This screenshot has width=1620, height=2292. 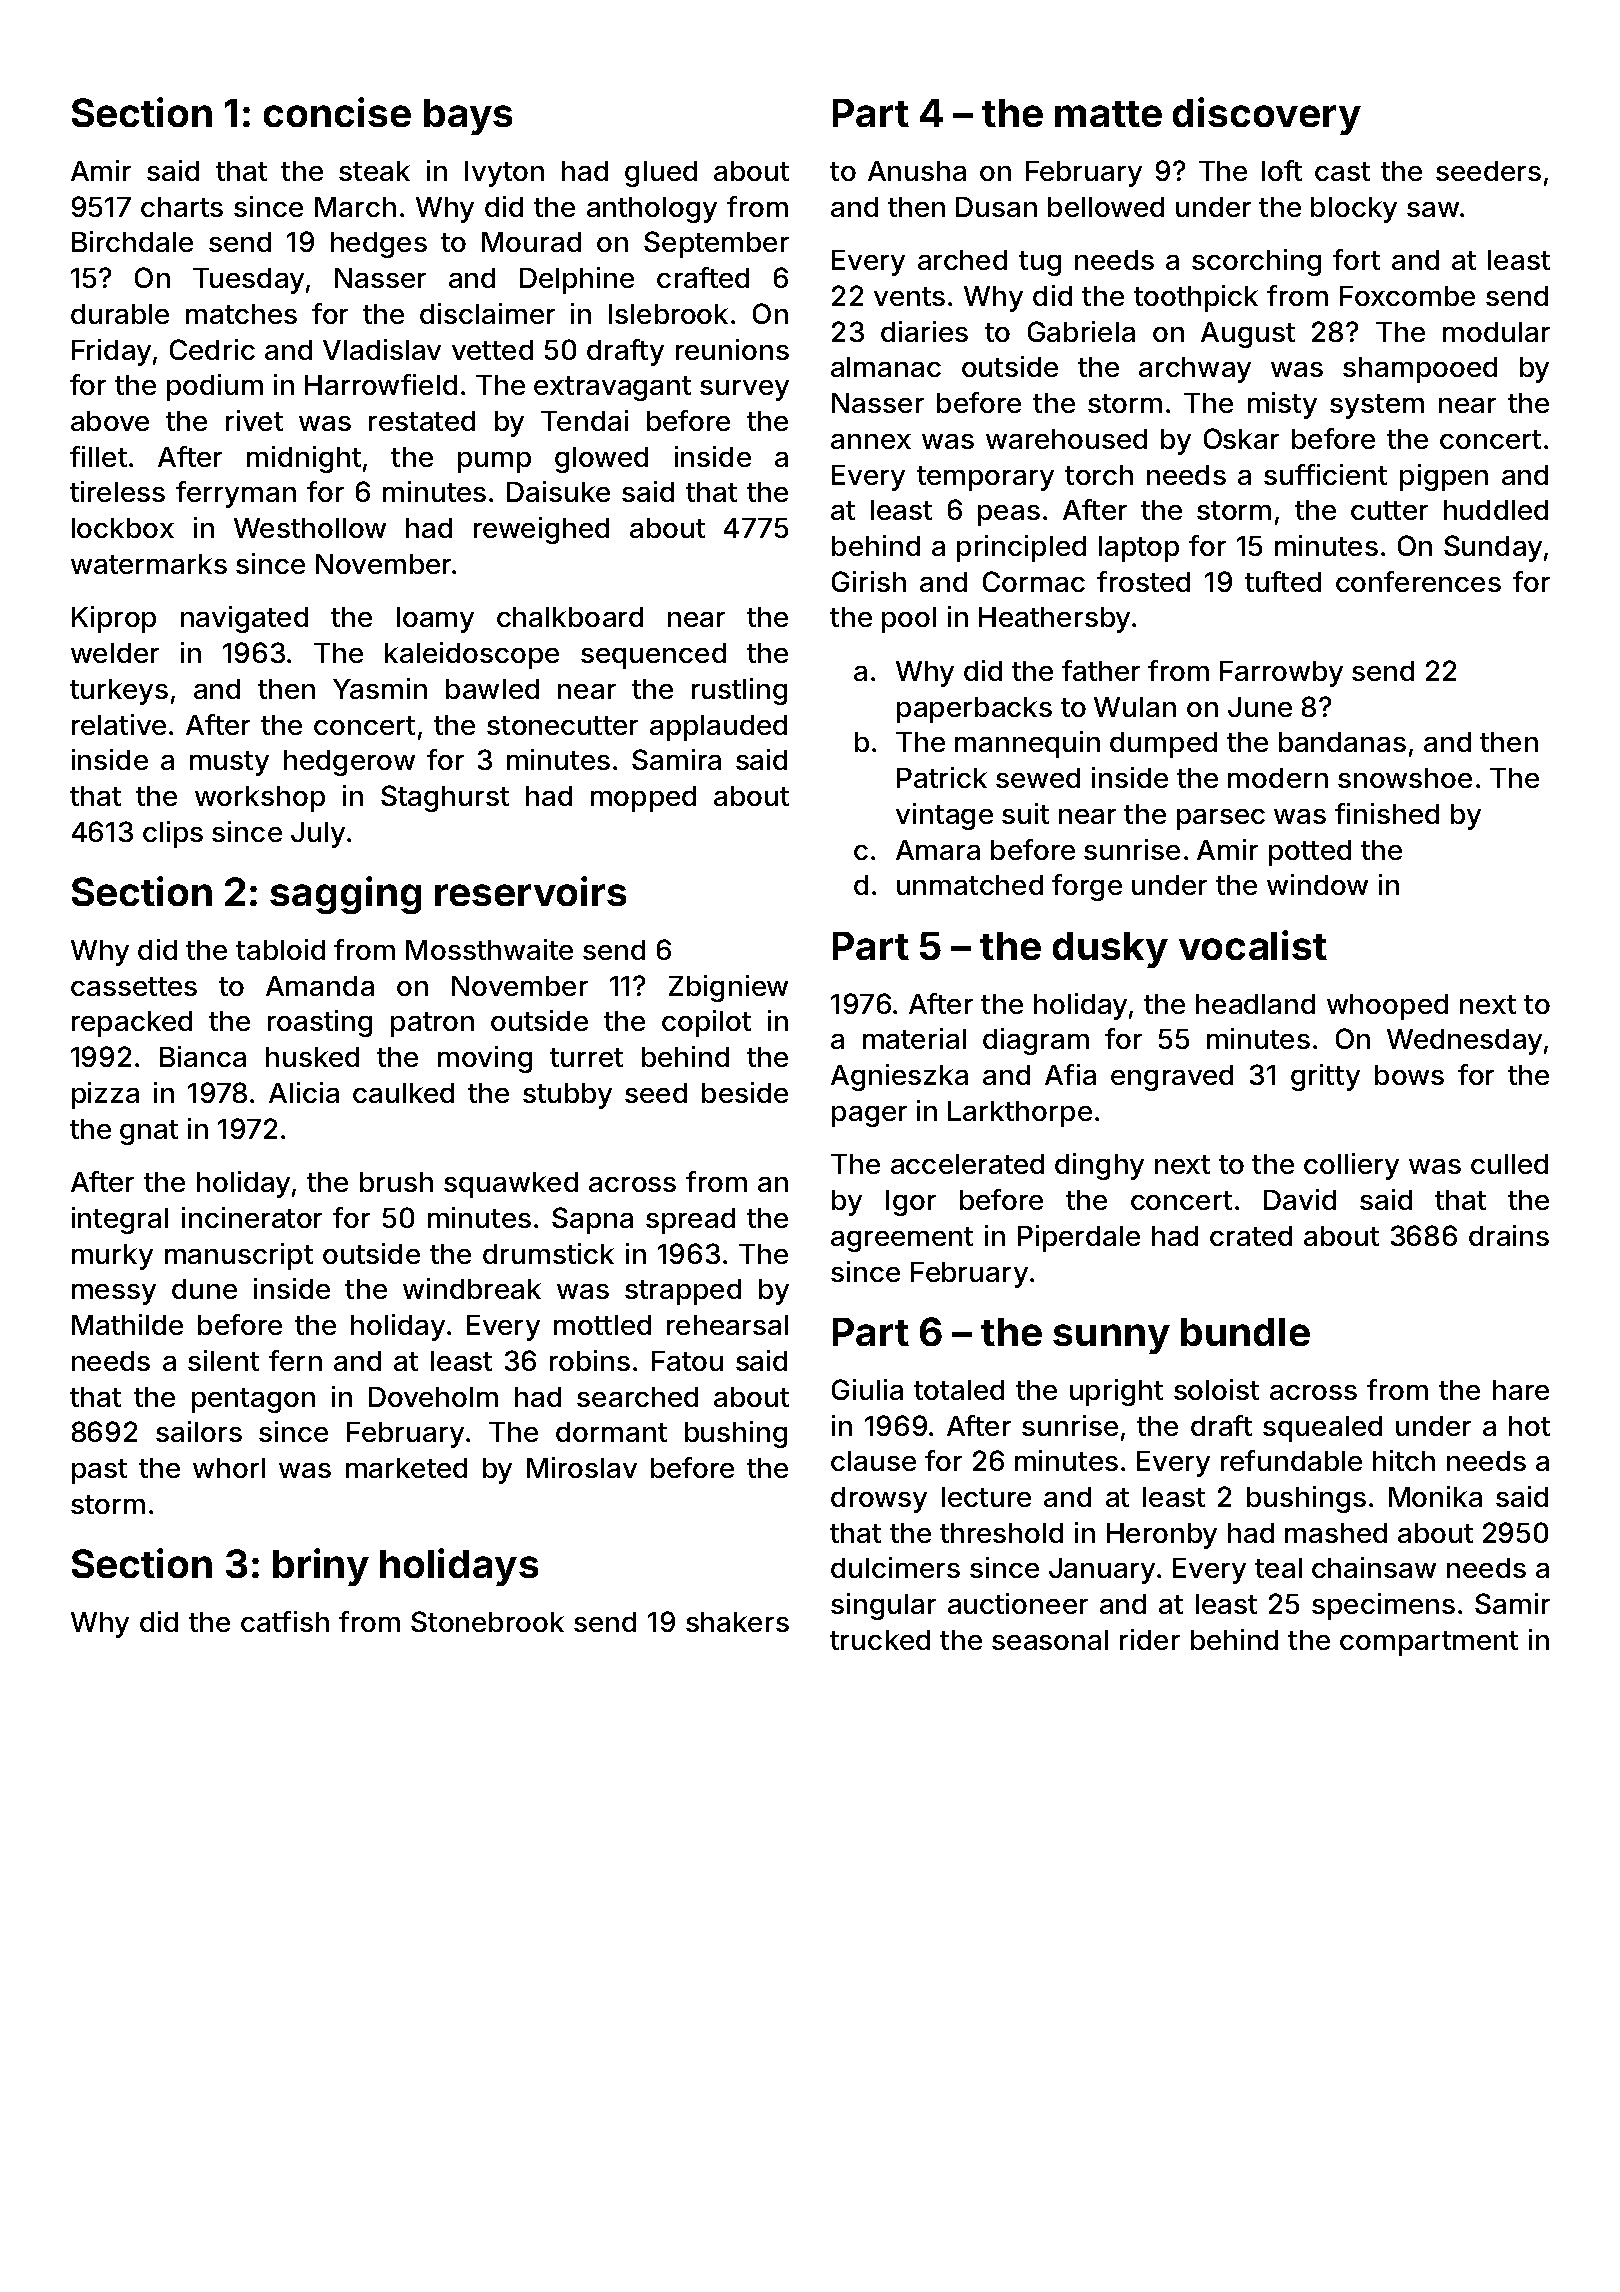 What do you see at coordinates (310, 528) in the screenshot?
I see `Westhollow` at bounding box center [310, 528].
